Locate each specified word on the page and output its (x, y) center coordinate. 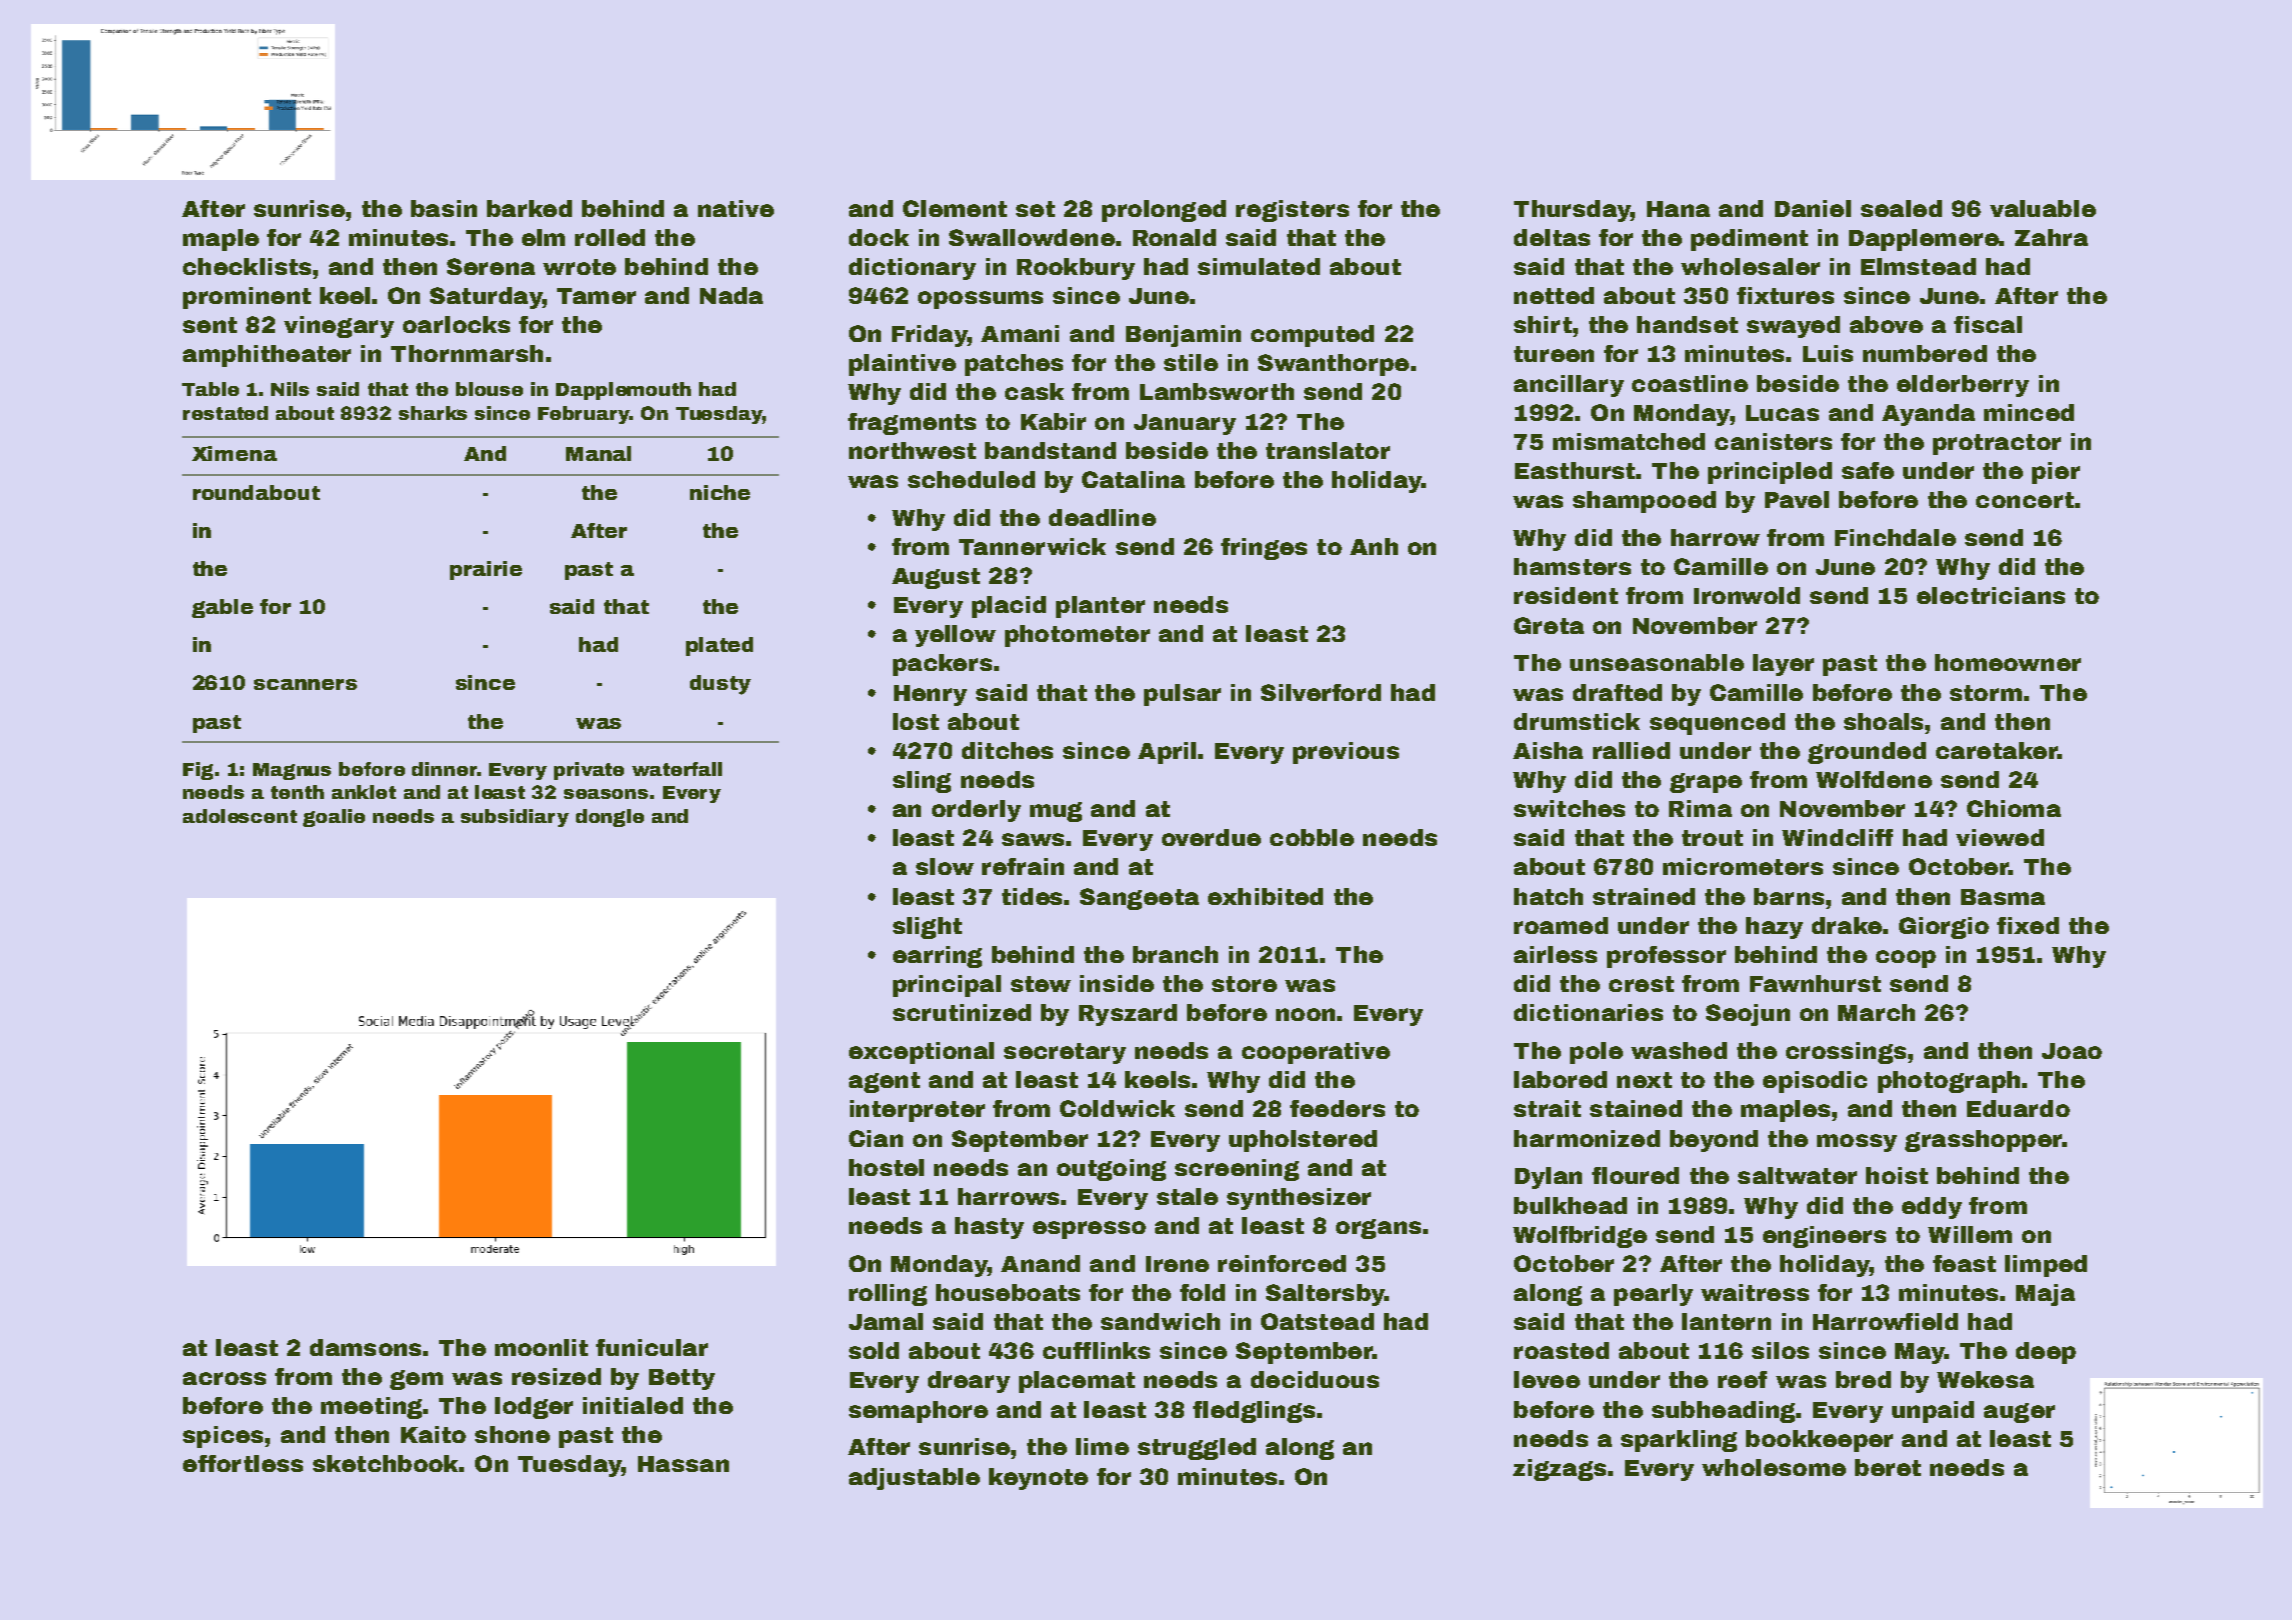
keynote (1038, 1479)
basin (444, 208)
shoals (1883, 721)
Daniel (1813, 208)
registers (1292, 211)
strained (1644, 896)
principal (947, 986)
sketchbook (386, 1463)
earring (937, 957)
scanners (305, 684)
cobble (1312, 837)
